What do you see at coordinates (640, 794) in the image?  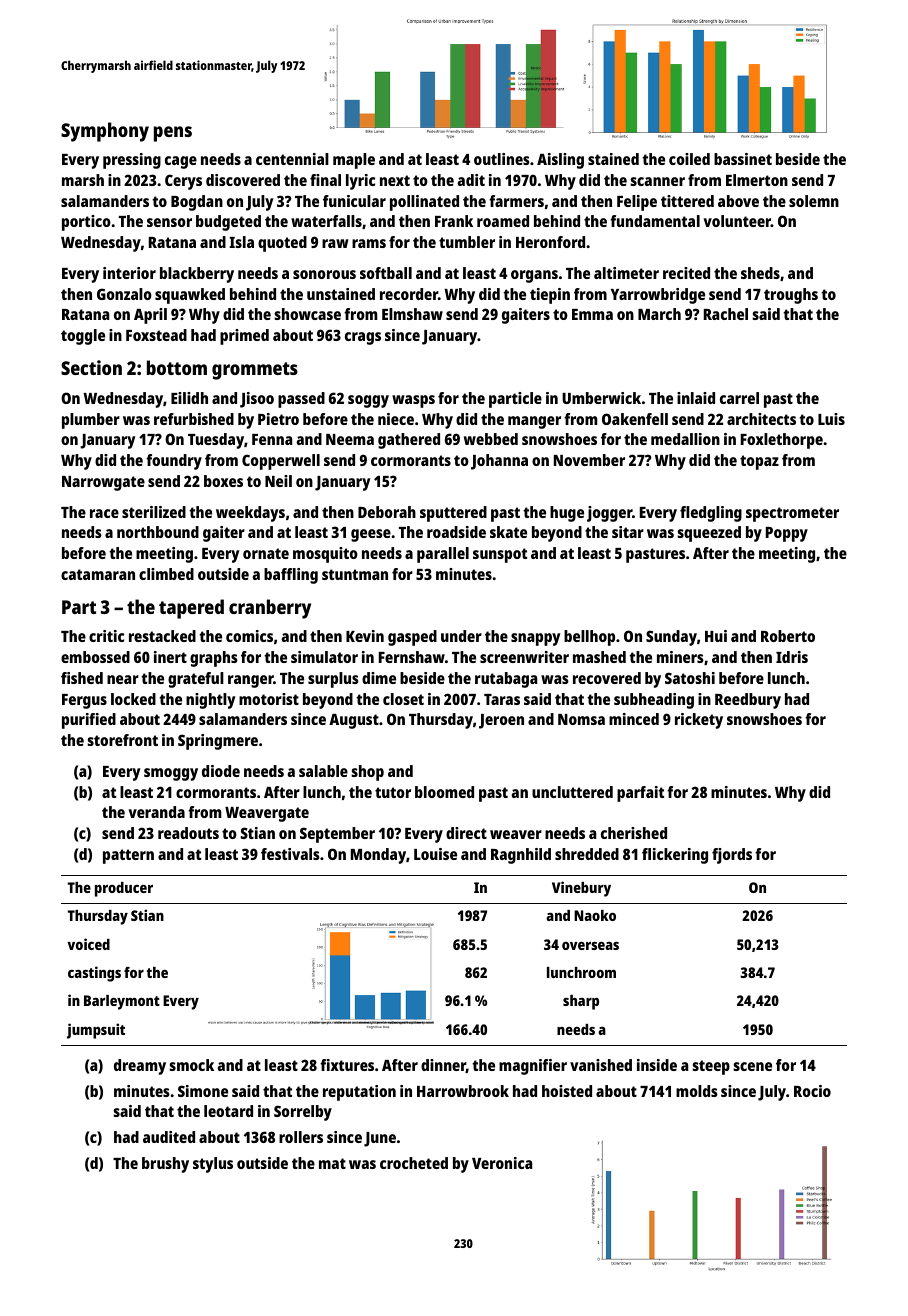 I see `parfait` at bounding box center [640, 794].
